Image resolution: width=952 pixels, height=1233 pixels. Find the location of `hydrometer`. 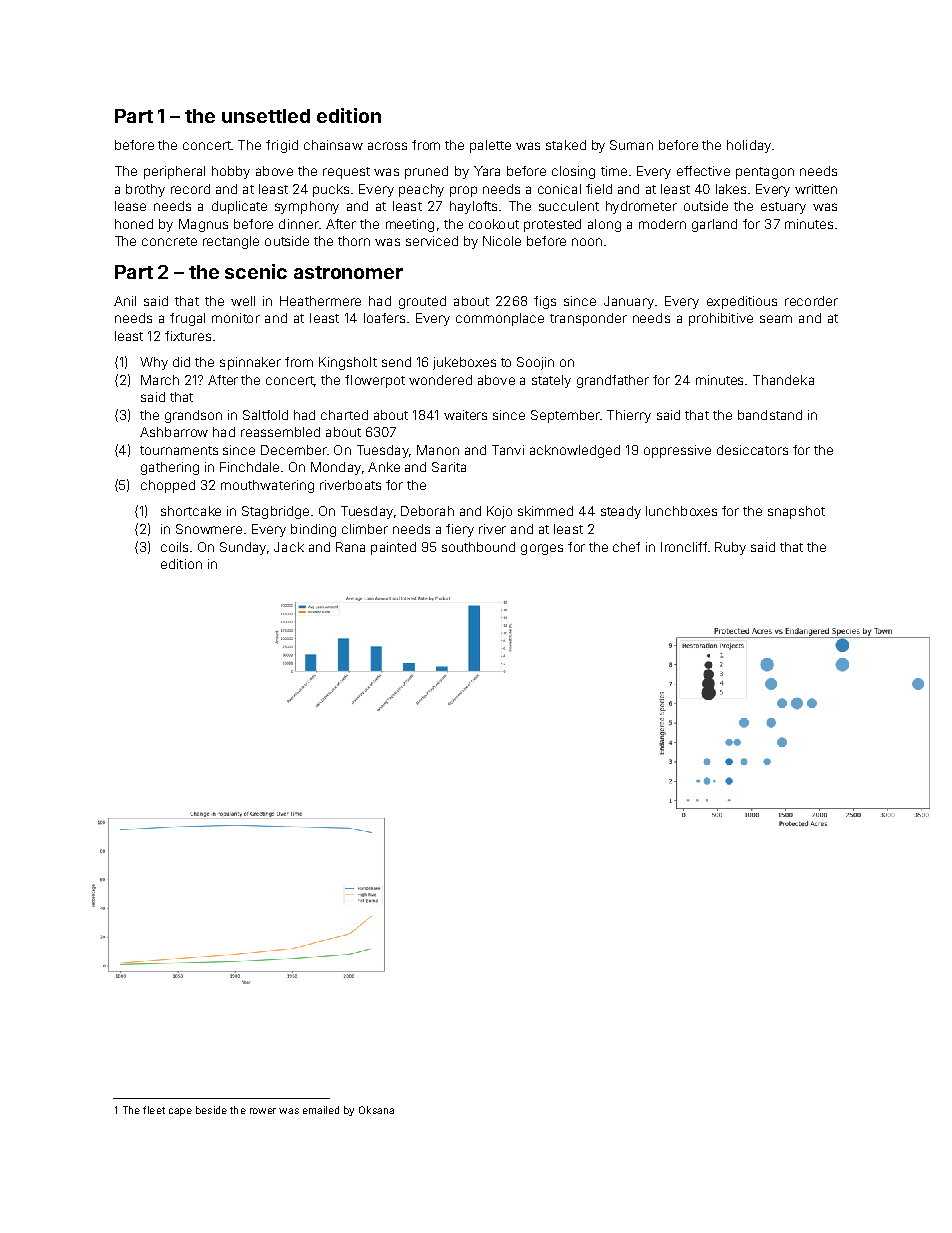

hydrometer is located at coordinates (641, 207).
